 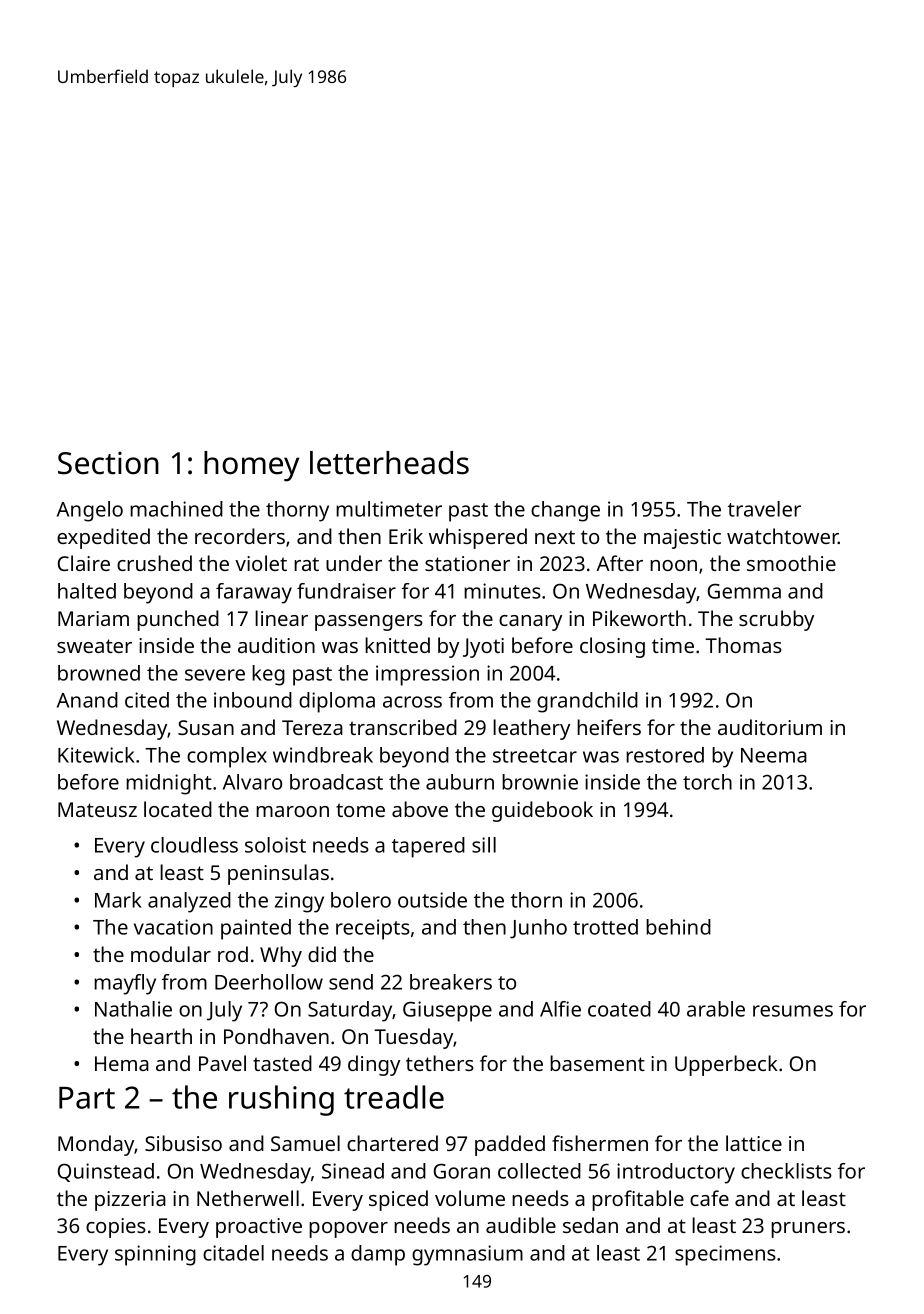 I want to click on Upperbeck, so click(x=726, y=1065).
